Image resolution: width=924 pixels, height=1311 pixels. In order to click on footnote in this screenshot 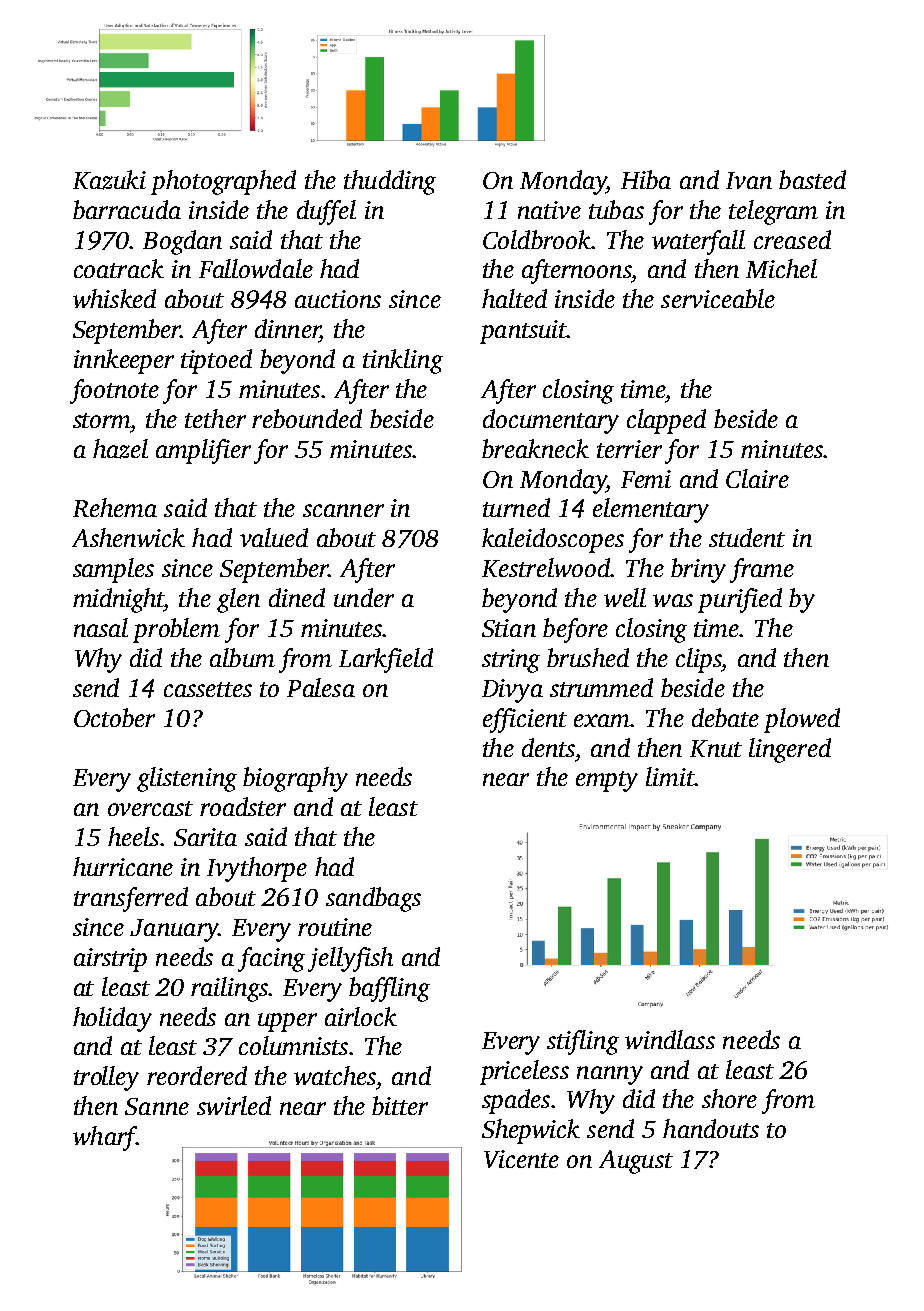, I will do `click(114, 391)`.
